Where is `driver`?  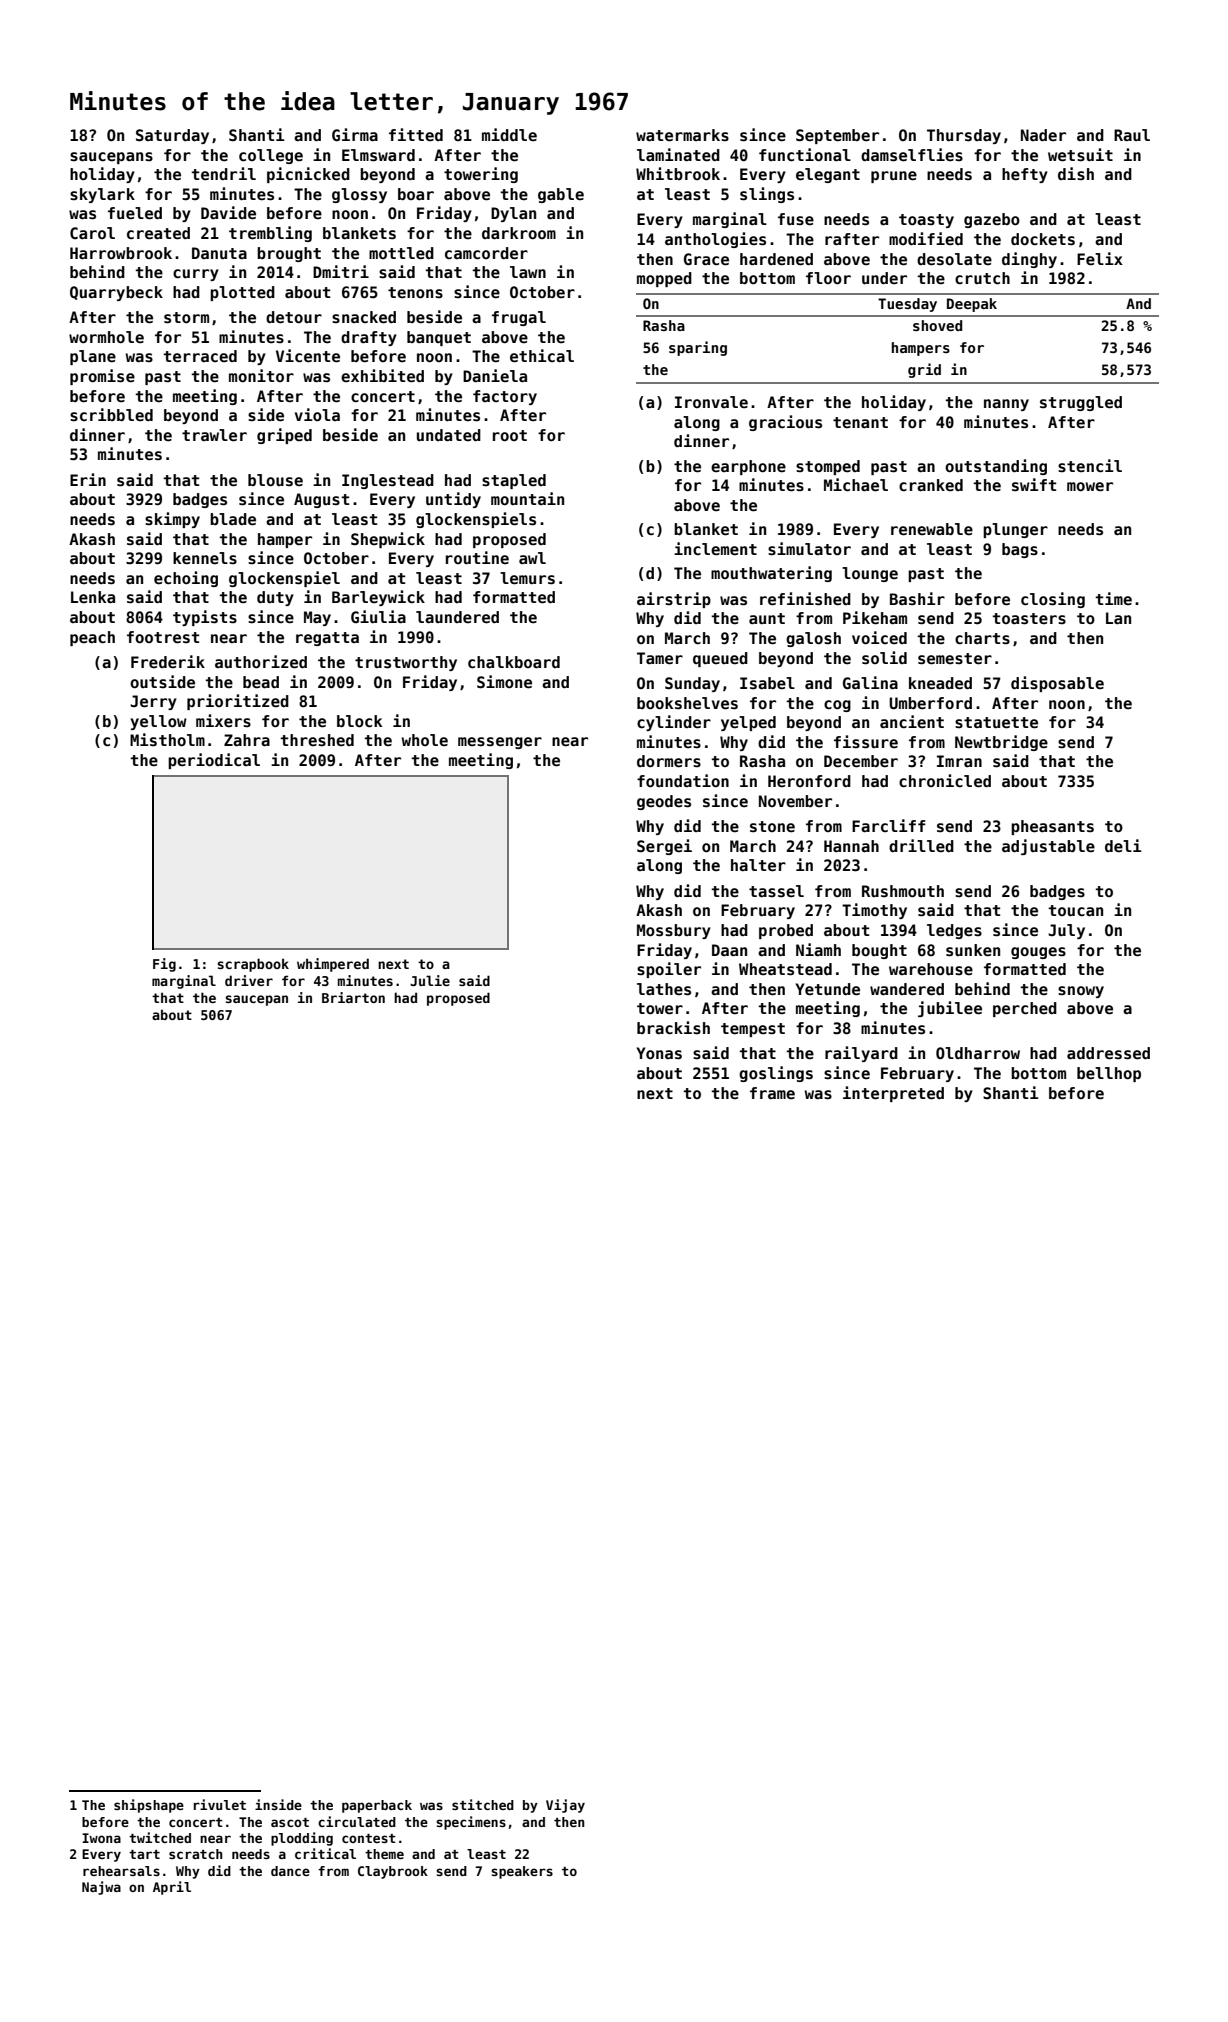
driver is located at coordinates (249, 980).
